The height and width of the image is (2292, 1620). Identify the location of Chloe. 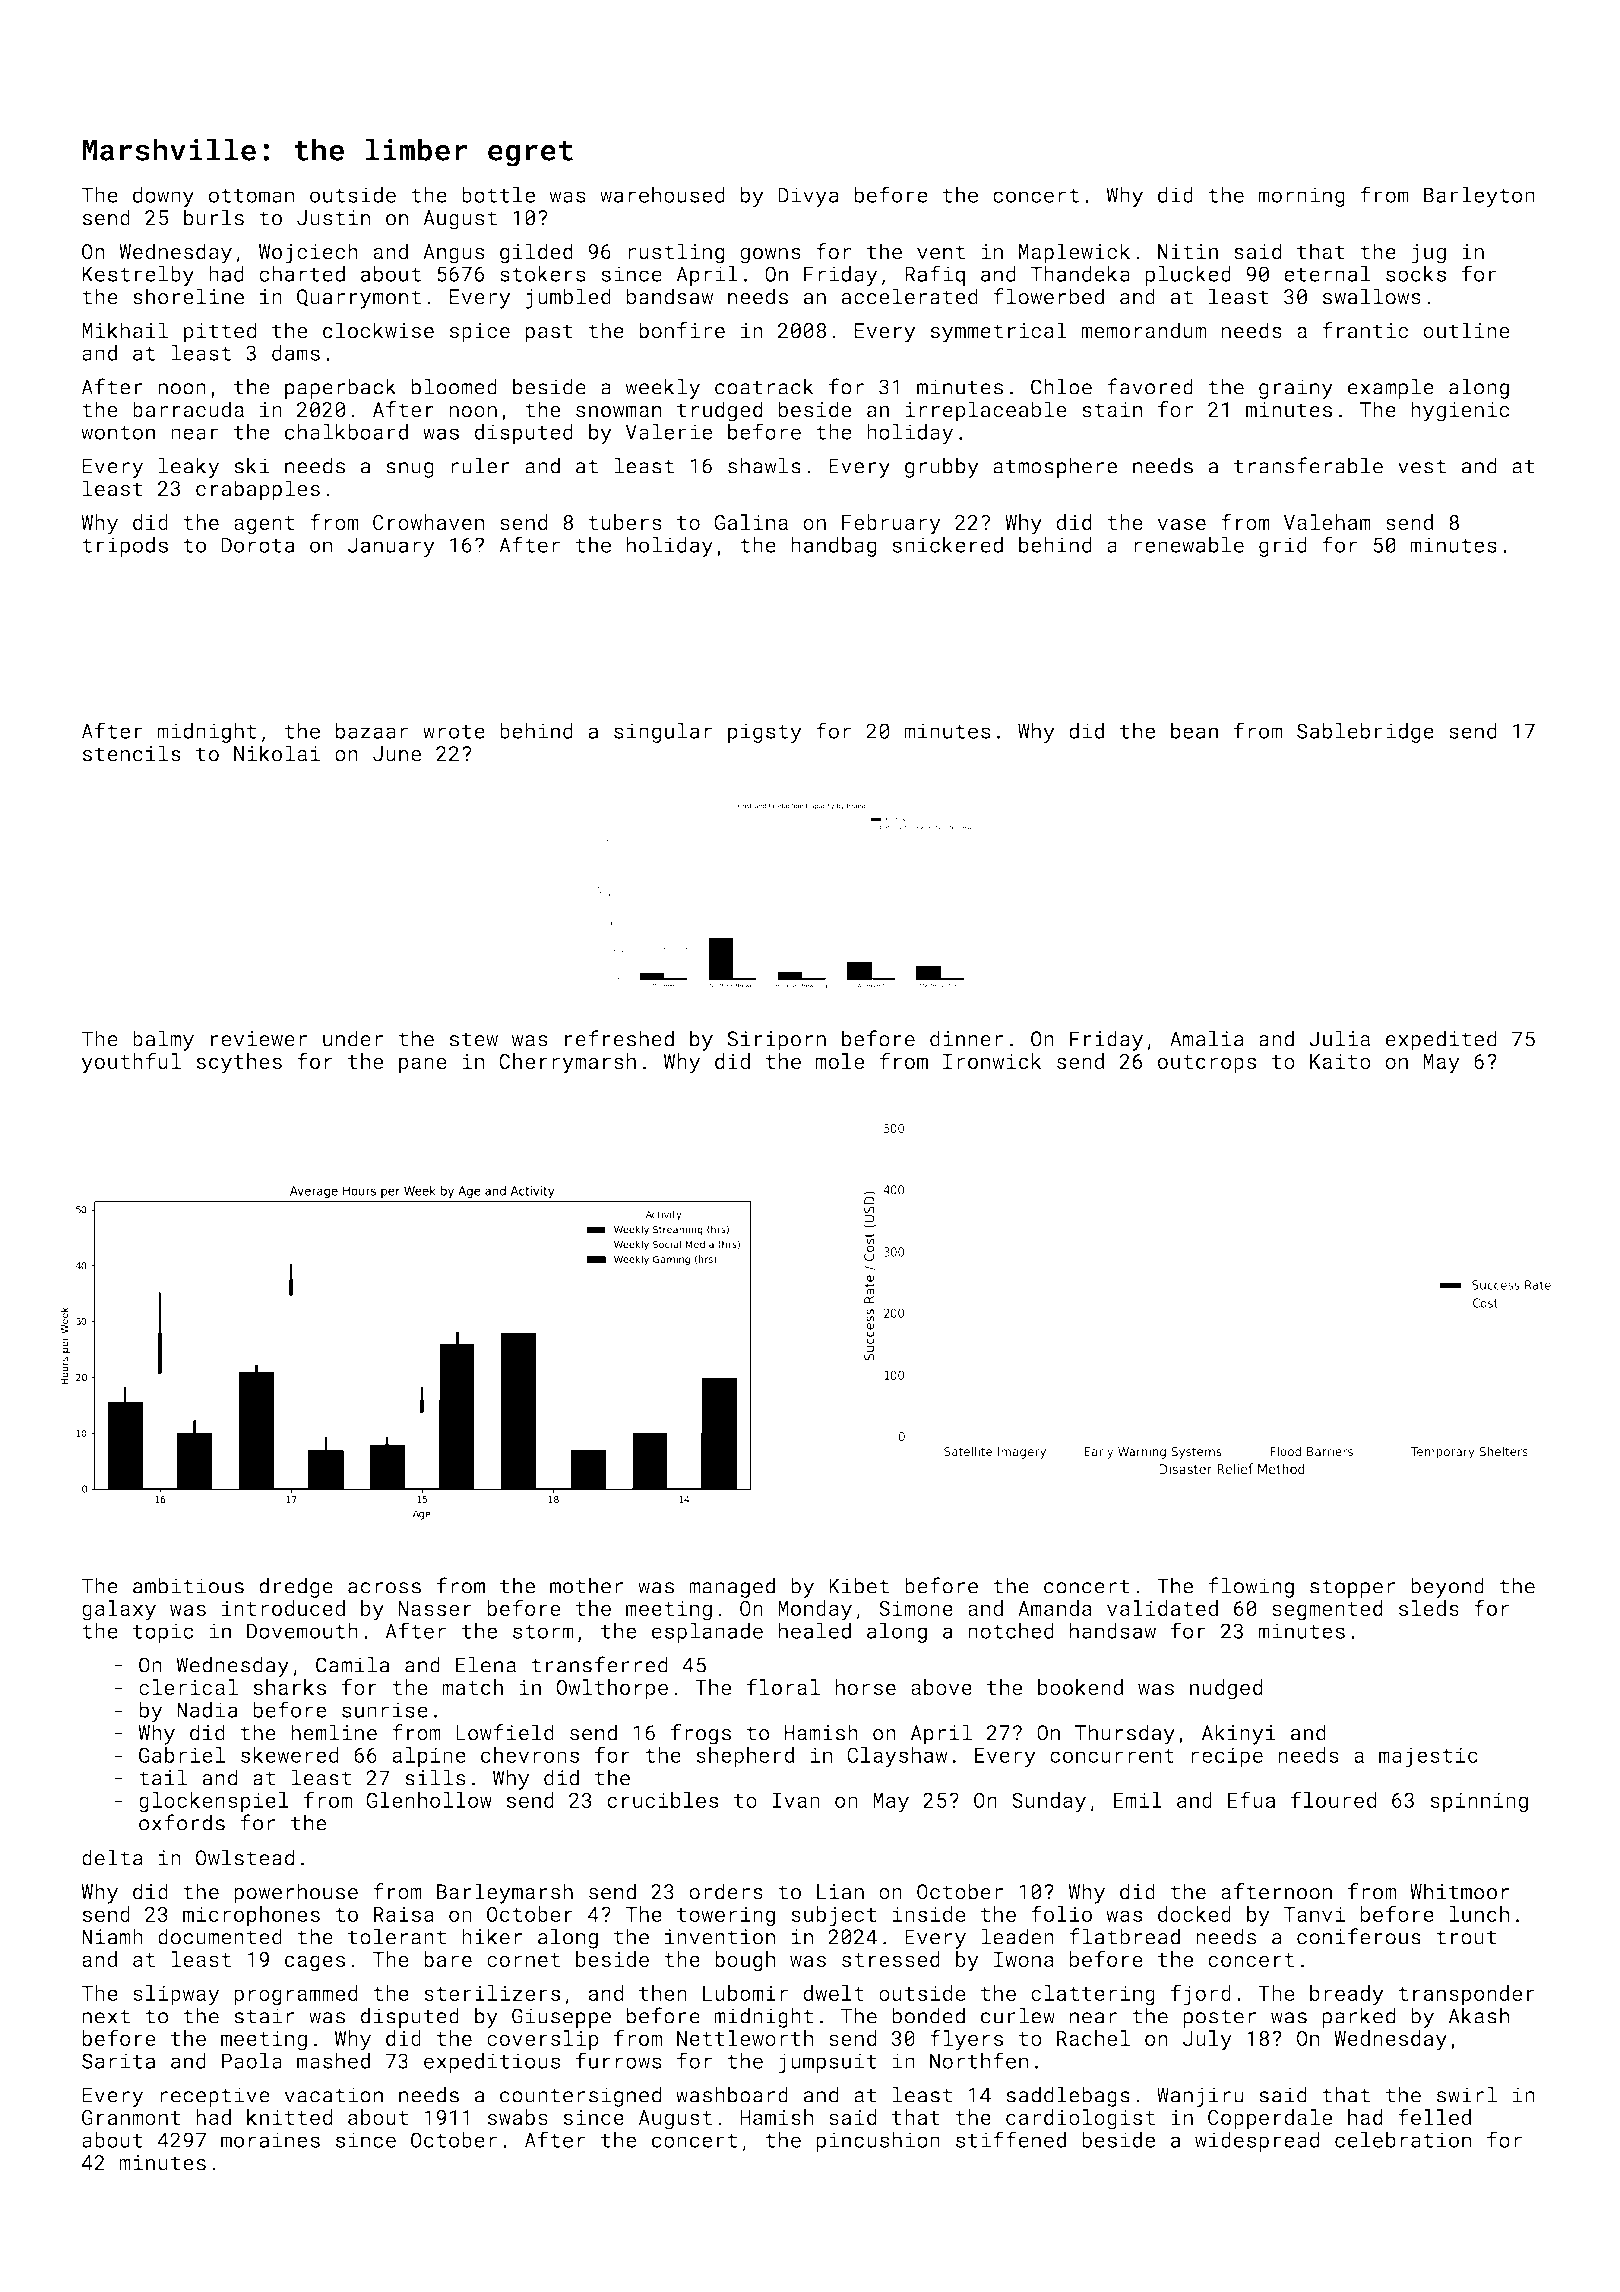
(1061, 386).
